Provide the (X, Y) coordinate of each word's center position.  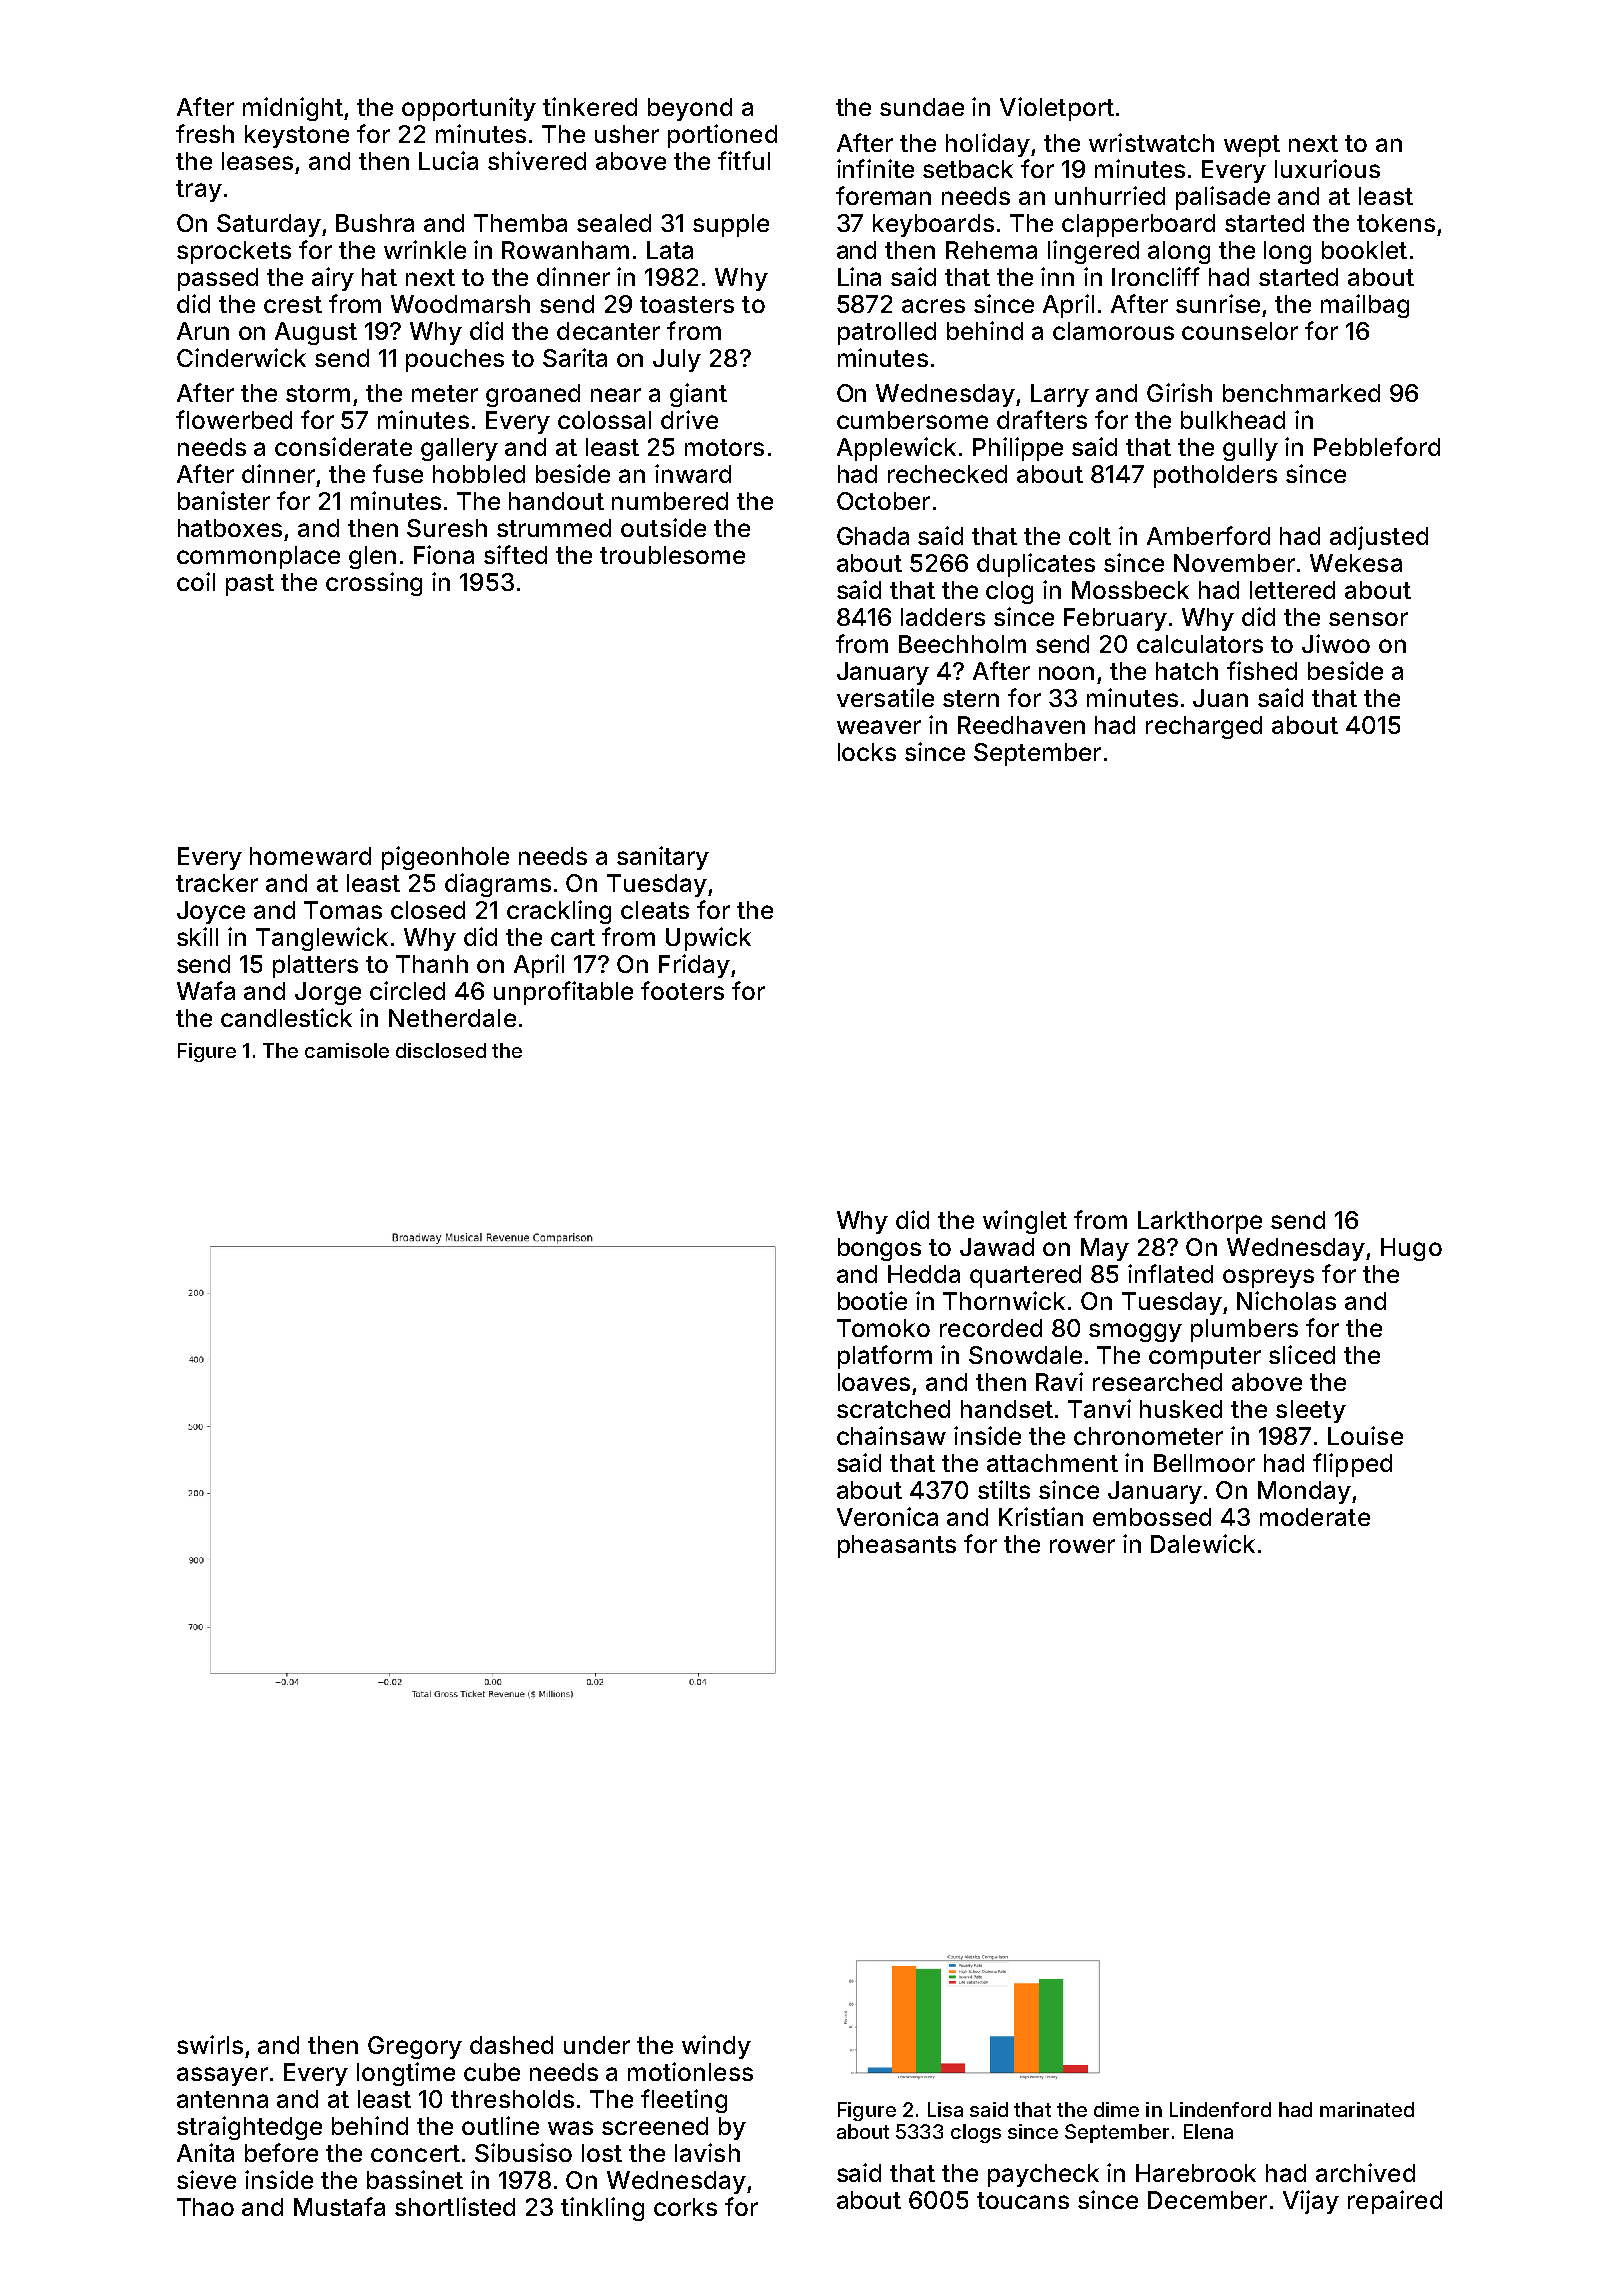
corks (685, 2207)
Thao (205, 2207)
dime (1116, 2109)
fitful (744, 160)
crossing (374, 584)
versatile (885, 697)
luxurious (1327, 168)
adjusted (1379, 538)
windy (716, 2047)
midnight (293, 109)
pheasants (897, 1546)
